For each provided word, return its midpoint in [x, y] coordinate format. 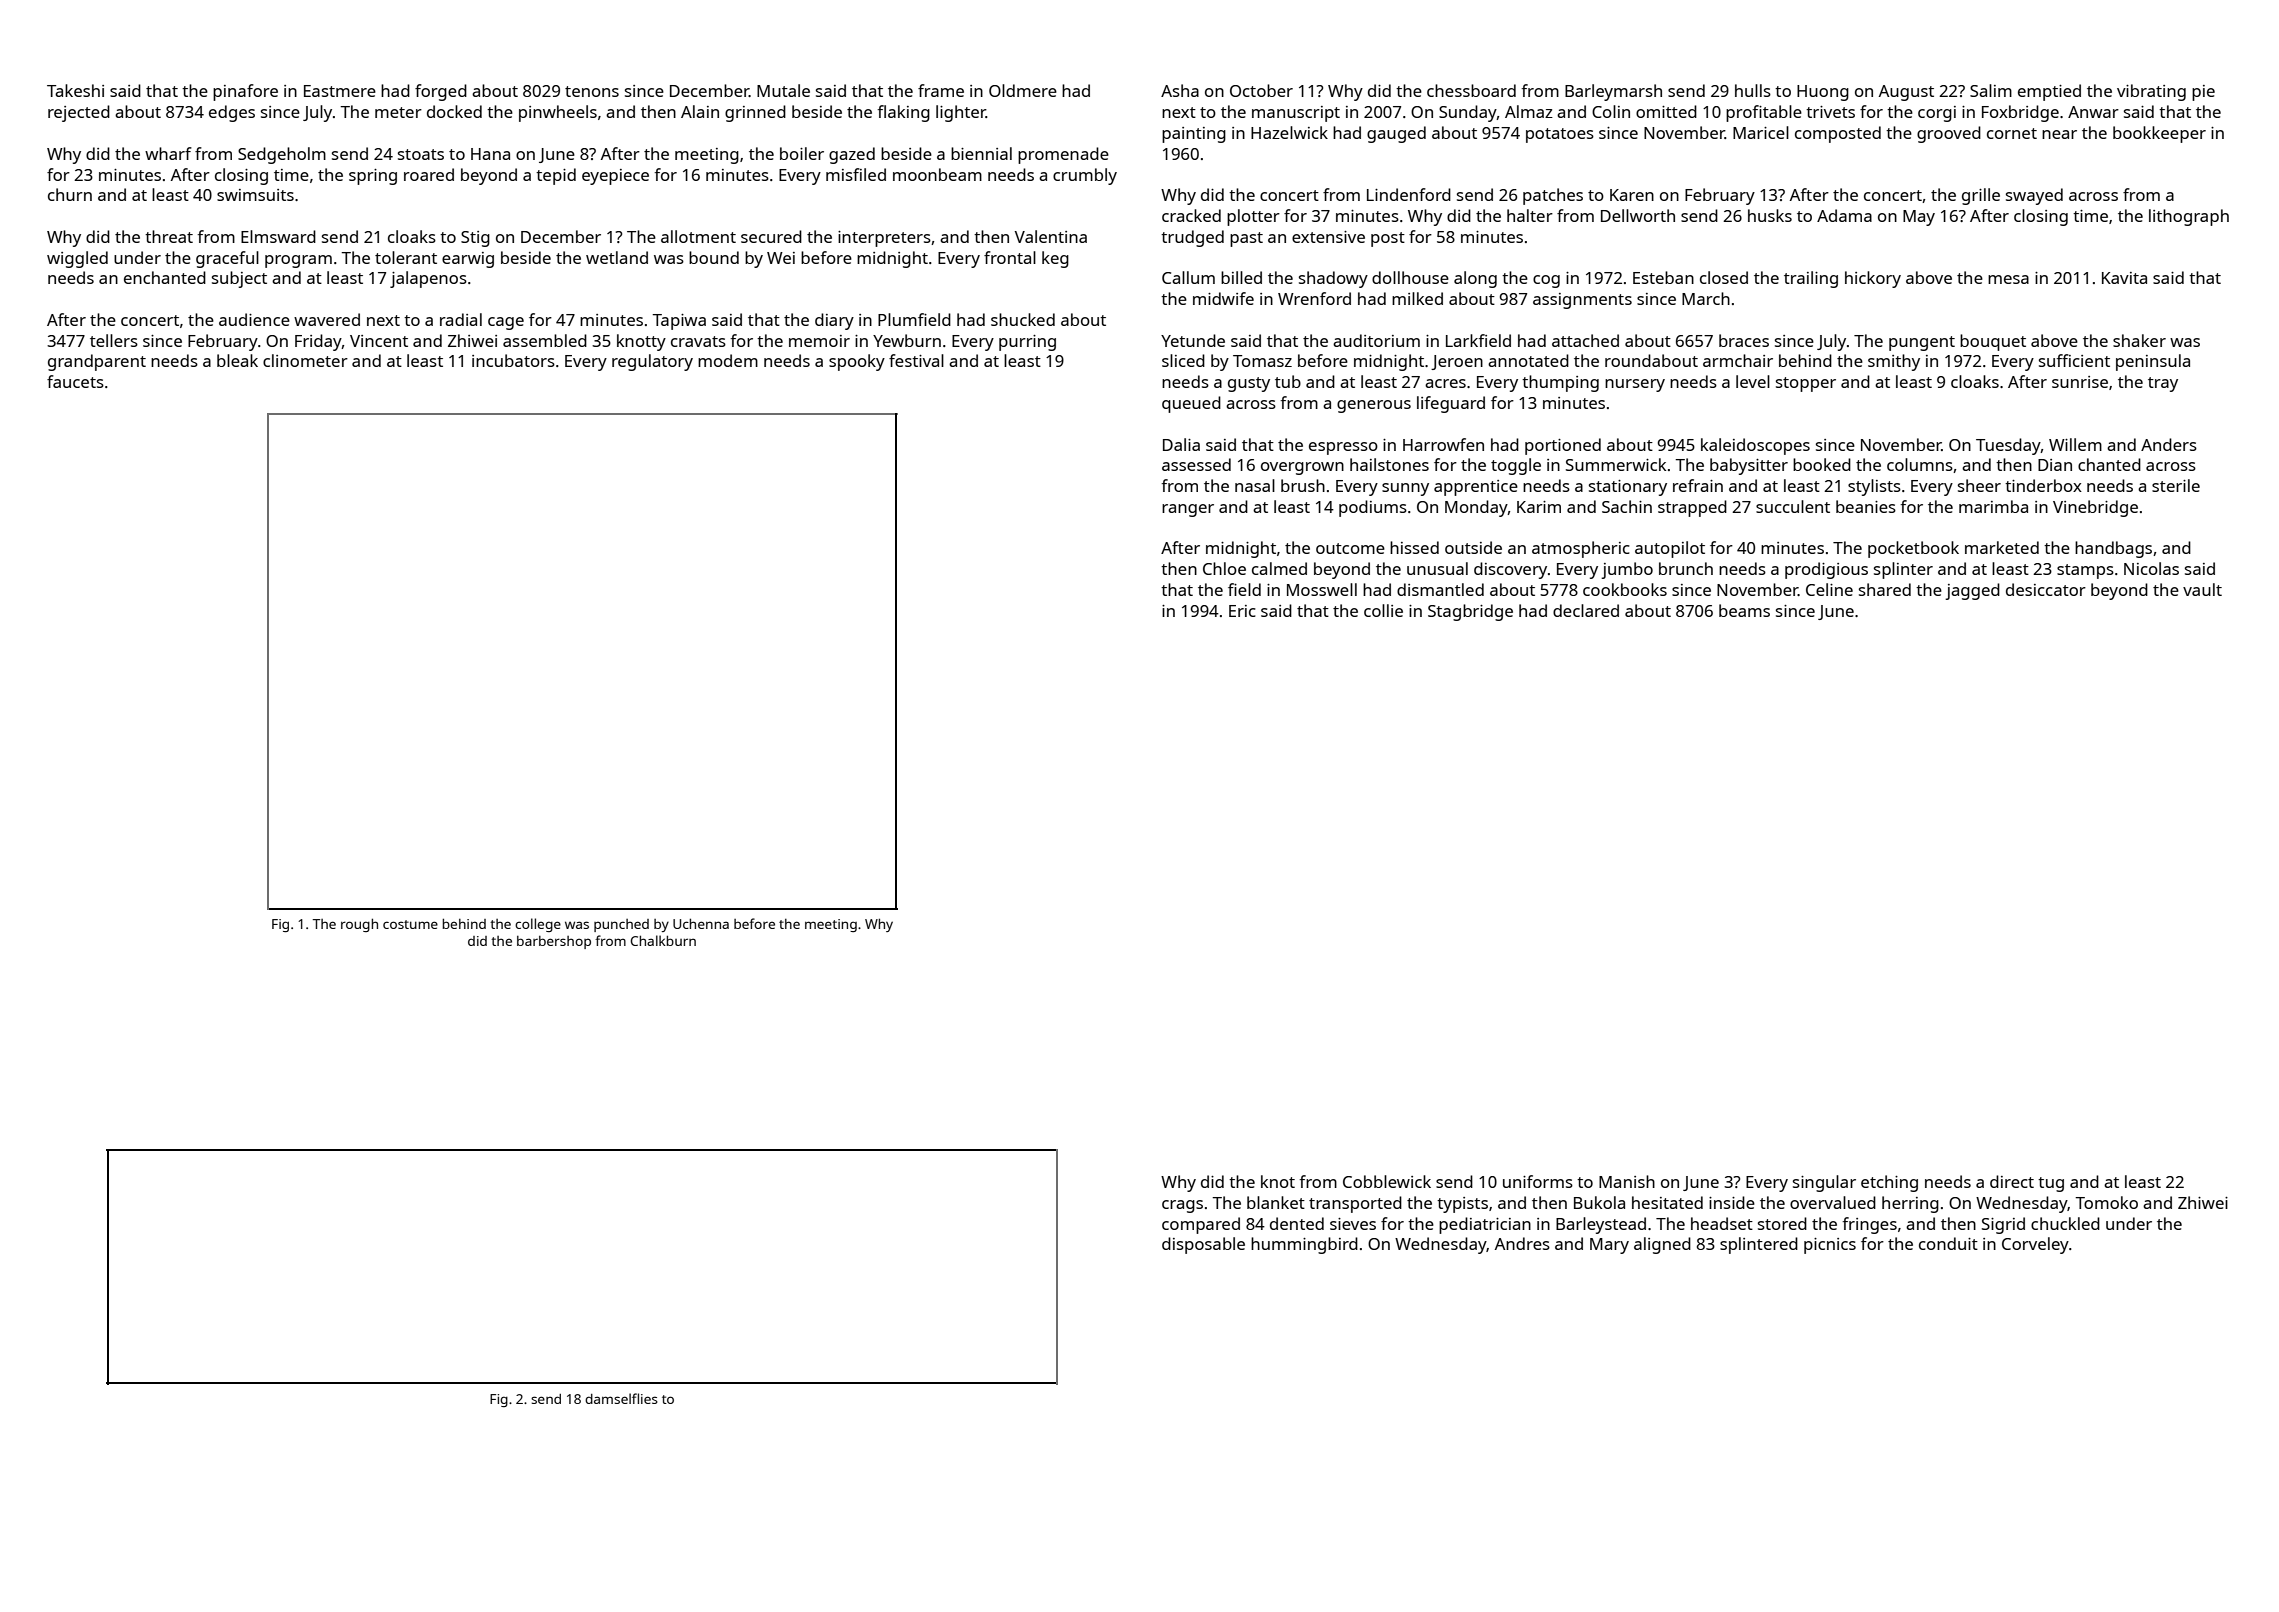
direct [2012, 1181]
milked [1417, 298]
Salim [1991, 90]
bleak [237, 360]
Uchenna [701, 923]
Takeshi [75, 90]
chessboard [1471, 90]
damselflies [621, 1398]
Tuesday [2008, 446]
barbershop [554, 942]
